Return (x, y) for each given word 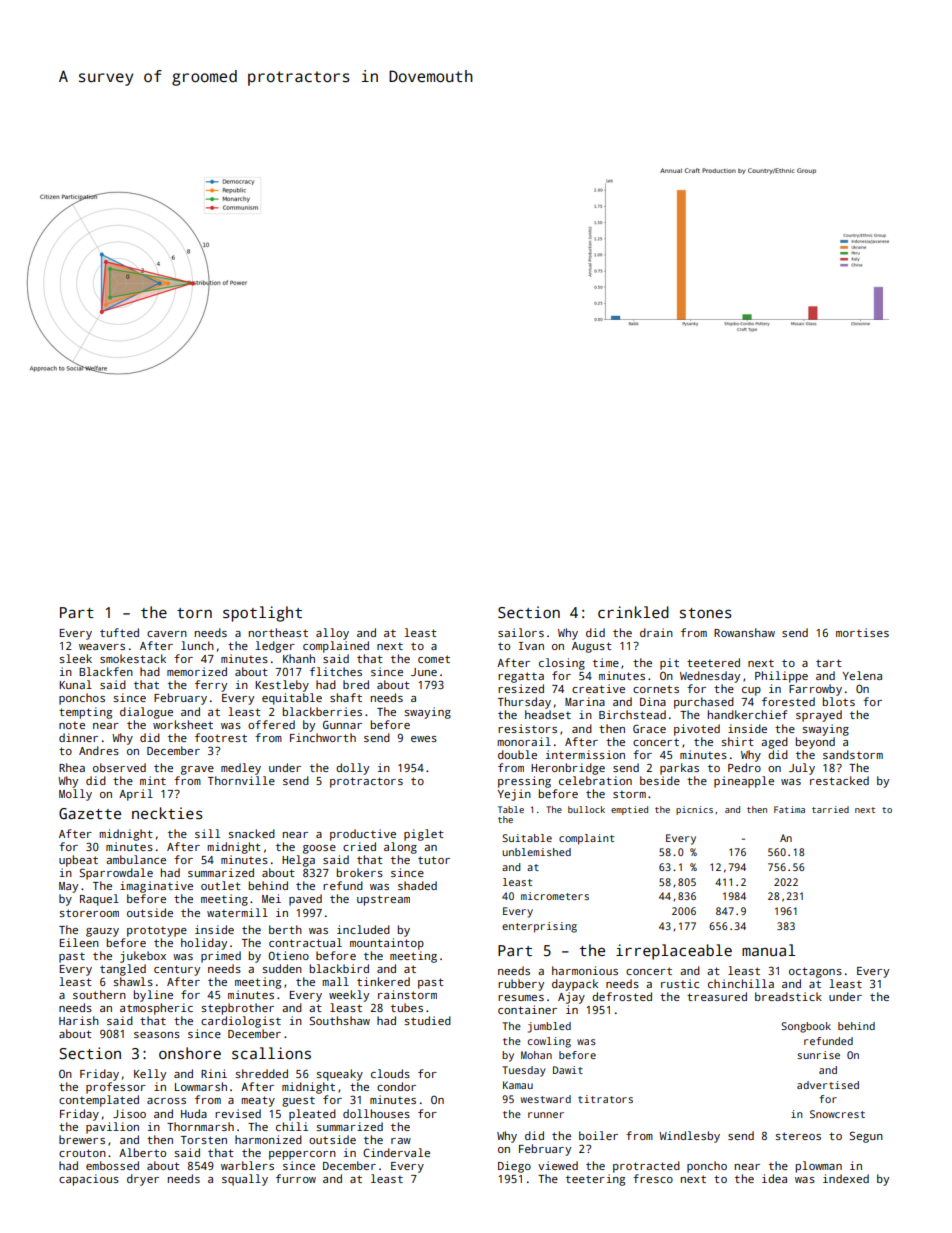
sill (207, 833)
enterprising (539, 927)
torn (194, 613)
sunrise (818, 1055)
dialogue (146, 713)
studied (427, 1020)
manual (769, 950)
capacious (89, 1180)
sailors (521, 632)
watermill (237, 912)
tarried (830, 809)
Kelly (150, 1075)
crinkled (633, 612)
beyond (815, 743)
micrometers (555, 896)
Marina (585, 701)
